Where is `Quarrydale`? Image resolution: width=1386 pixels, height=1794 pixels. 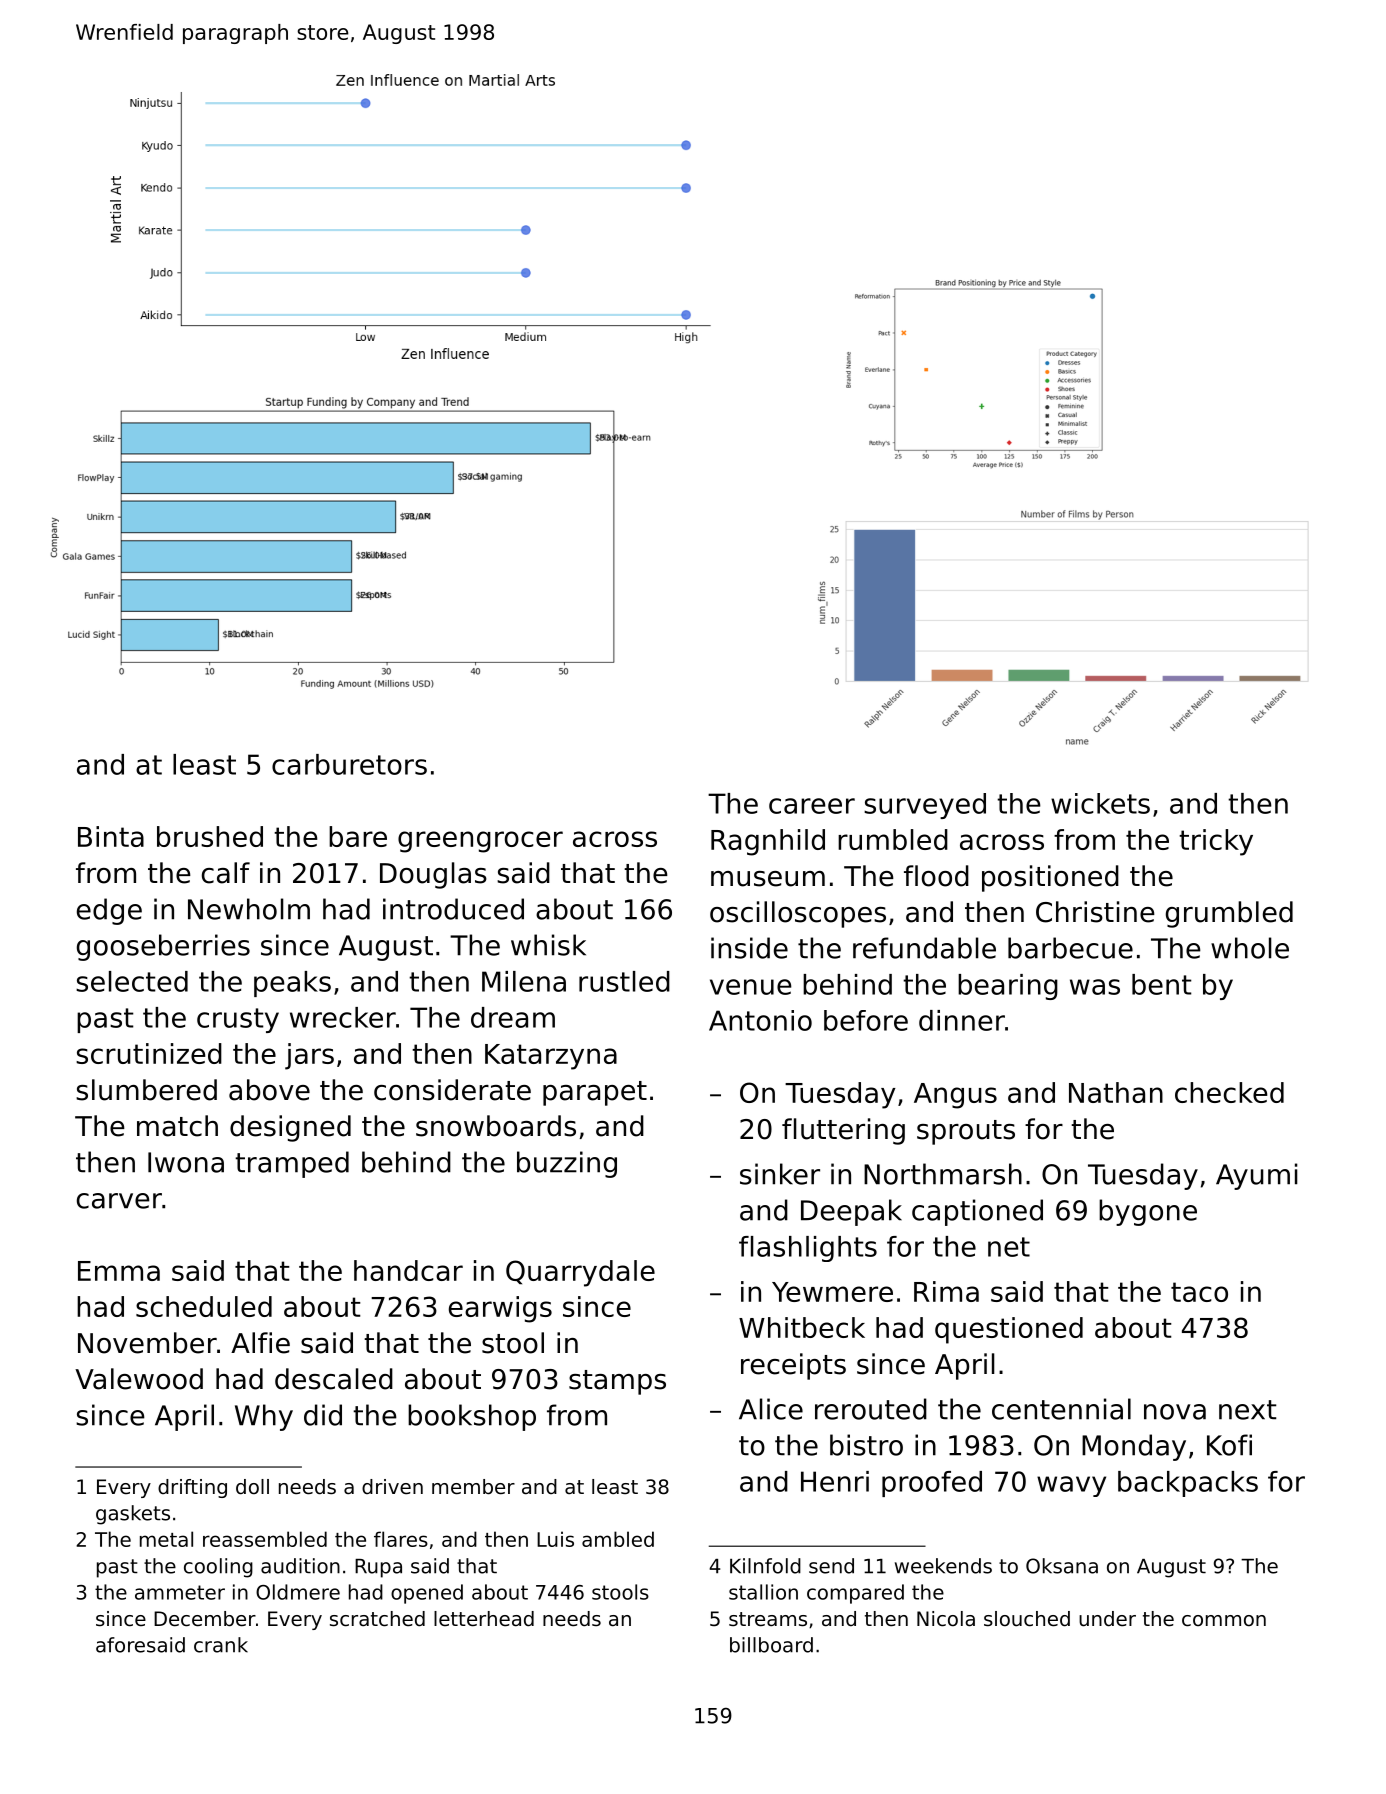
Quarrydale is located at coordinates (580, 1273).
